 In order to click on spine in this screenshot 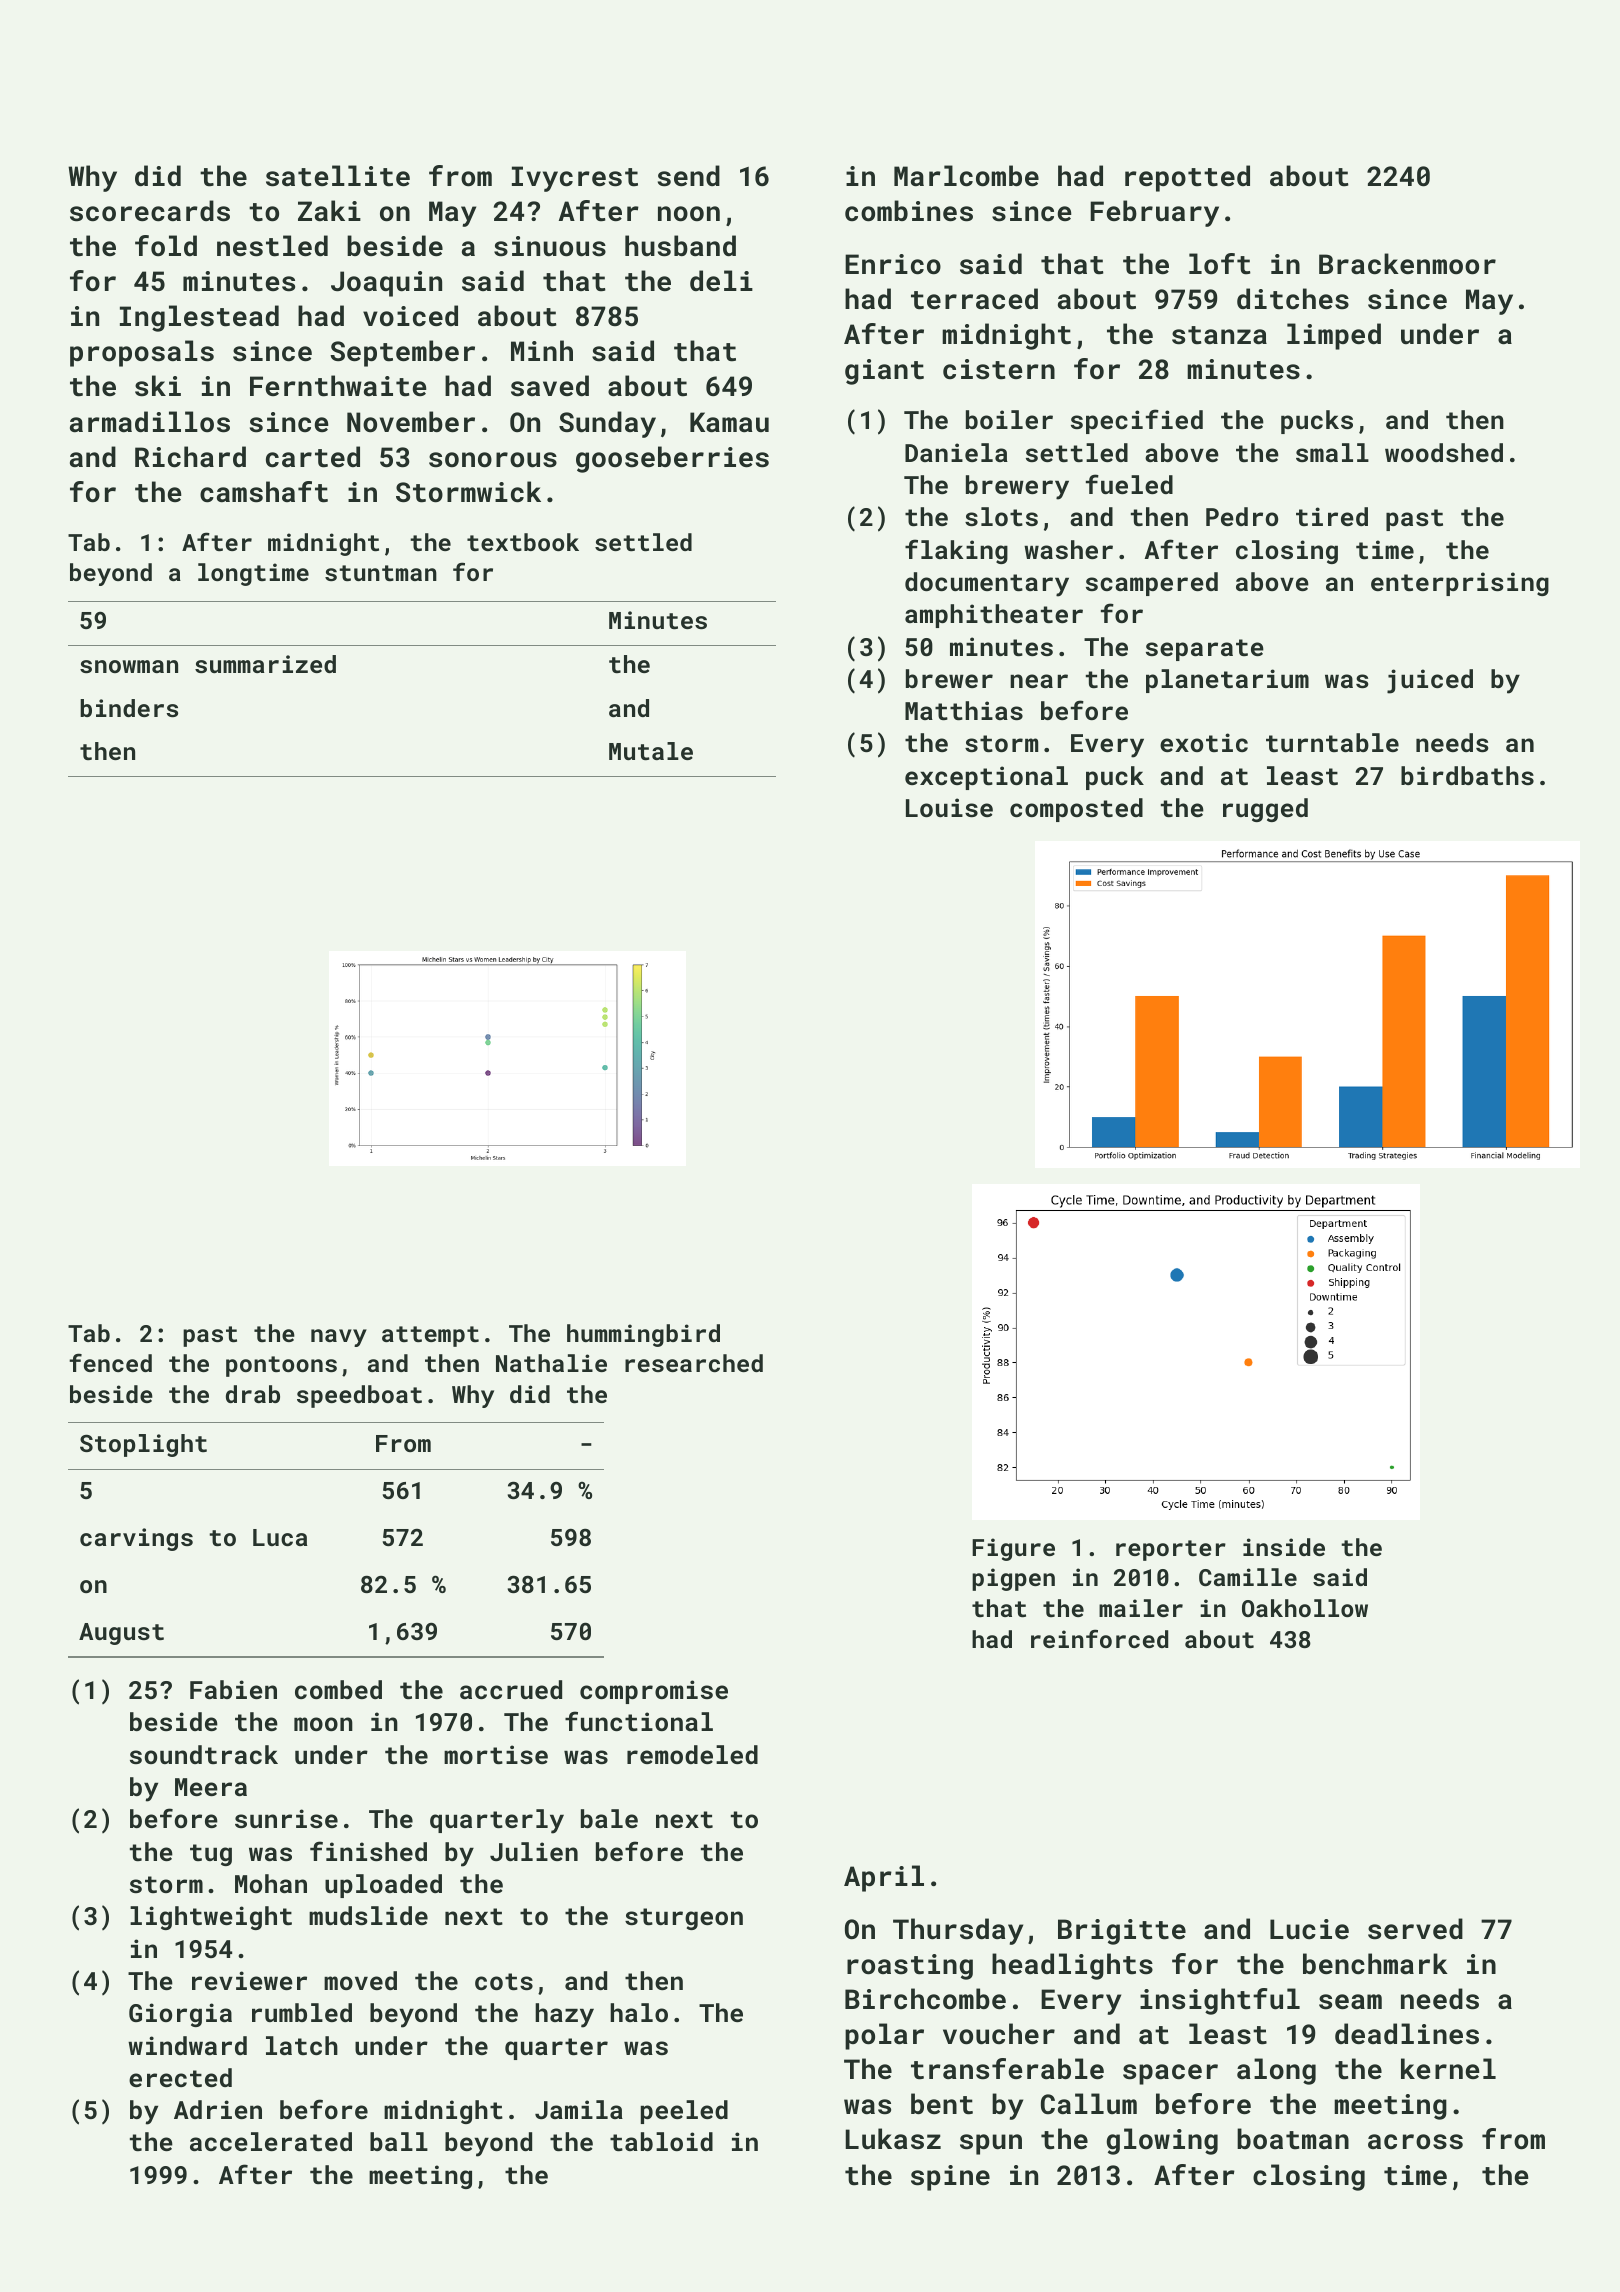, I will do `click(950, 2178)`.
